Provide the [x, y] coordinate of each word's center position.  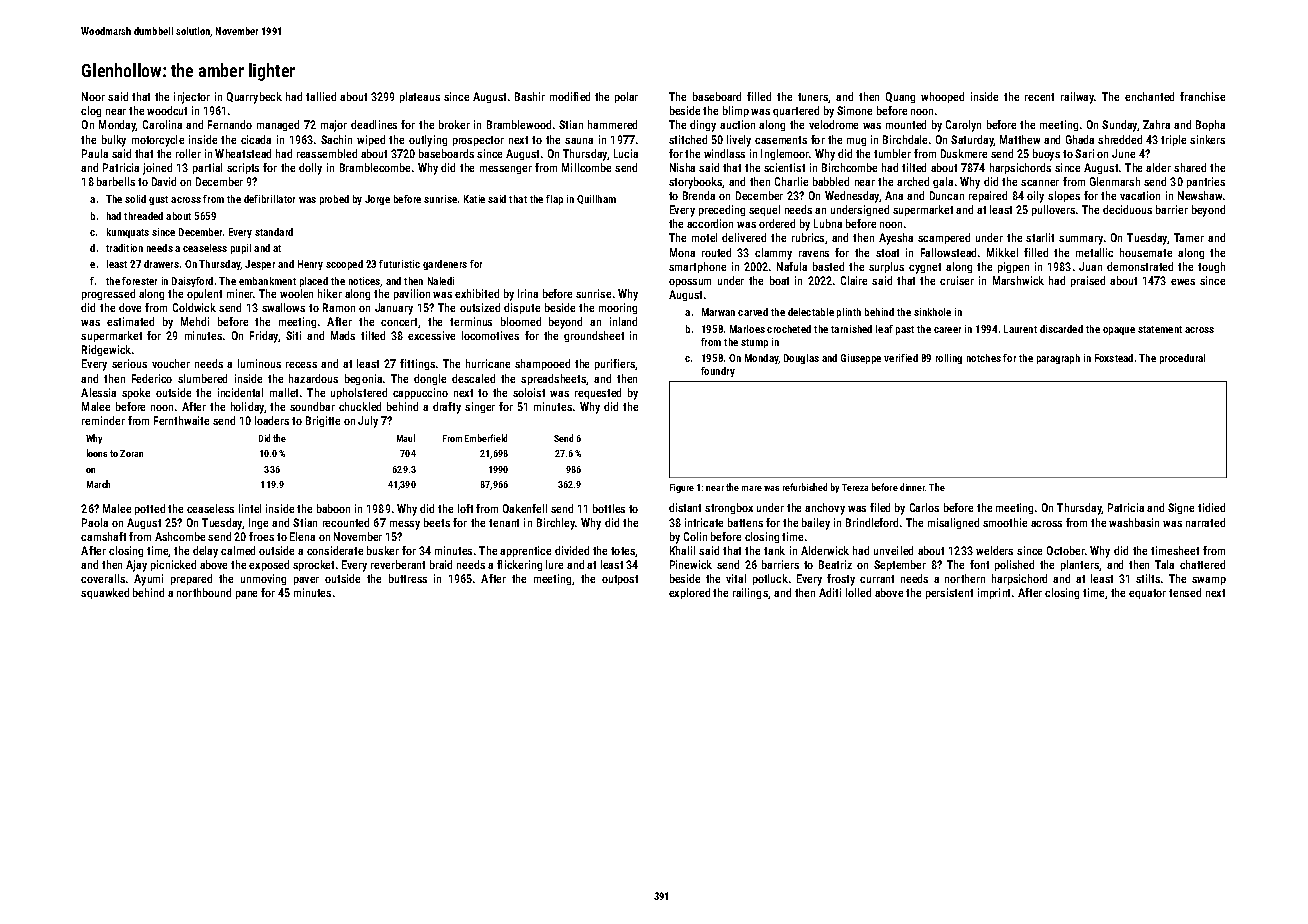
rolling [949, 359]
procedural [1182, 359]
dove [130, 307]
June [1123, 153]
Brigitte [323, 421]
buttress [408, 578]
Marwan [718, 312]
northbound [204, 592]
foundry [718, 372]
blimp [736, 111]
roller [188, 153]
